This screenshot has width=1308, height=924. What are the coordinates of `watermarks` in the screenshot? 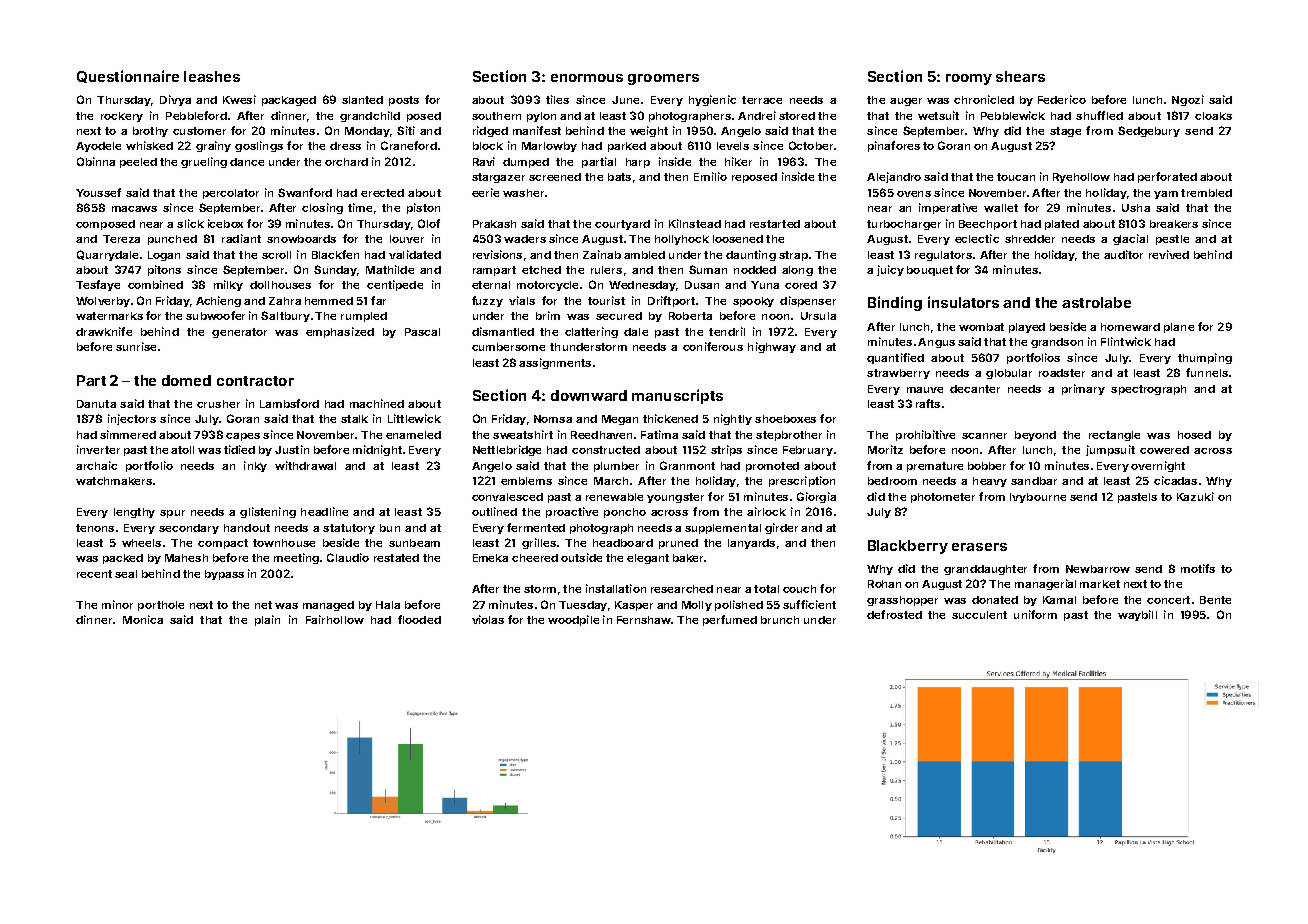 It's located at (109, 316).
